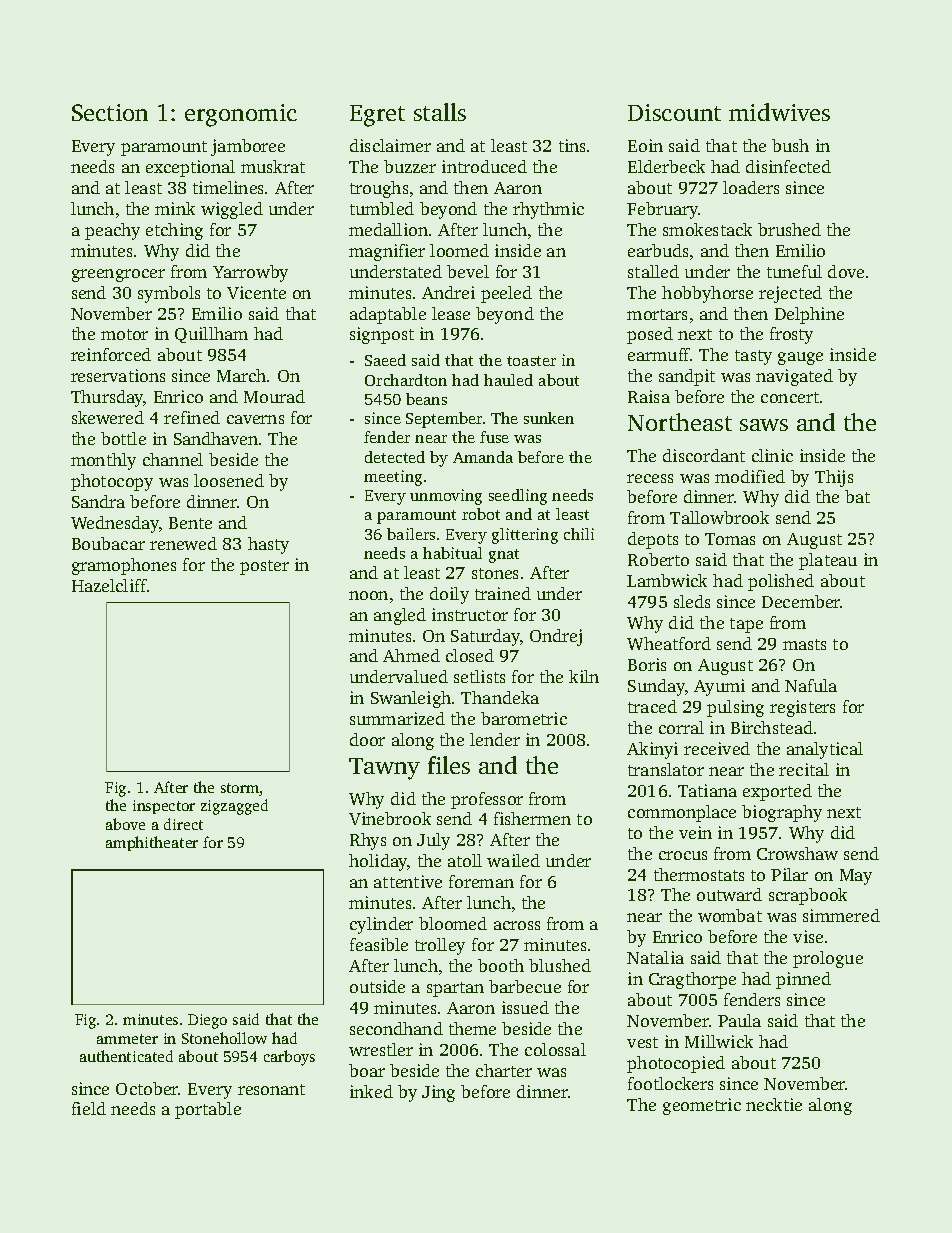 This screenshot has height=1233, width=952. What do you see at coordinates (674, 112) in the screenshot?
I see `Discount` at bounding box center [674, 112].
